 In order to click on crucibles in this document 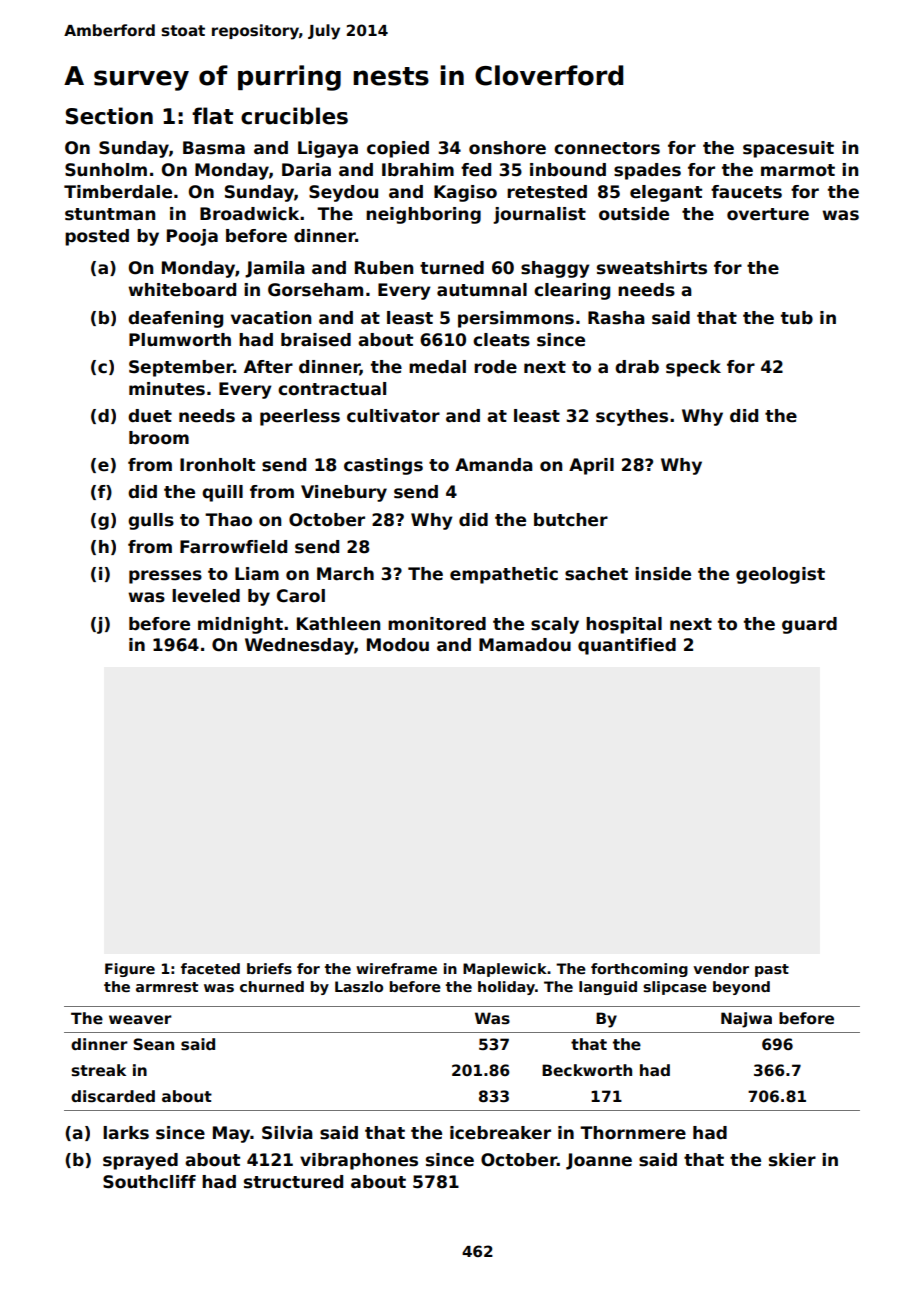, I will do `click(294, 116)`.
